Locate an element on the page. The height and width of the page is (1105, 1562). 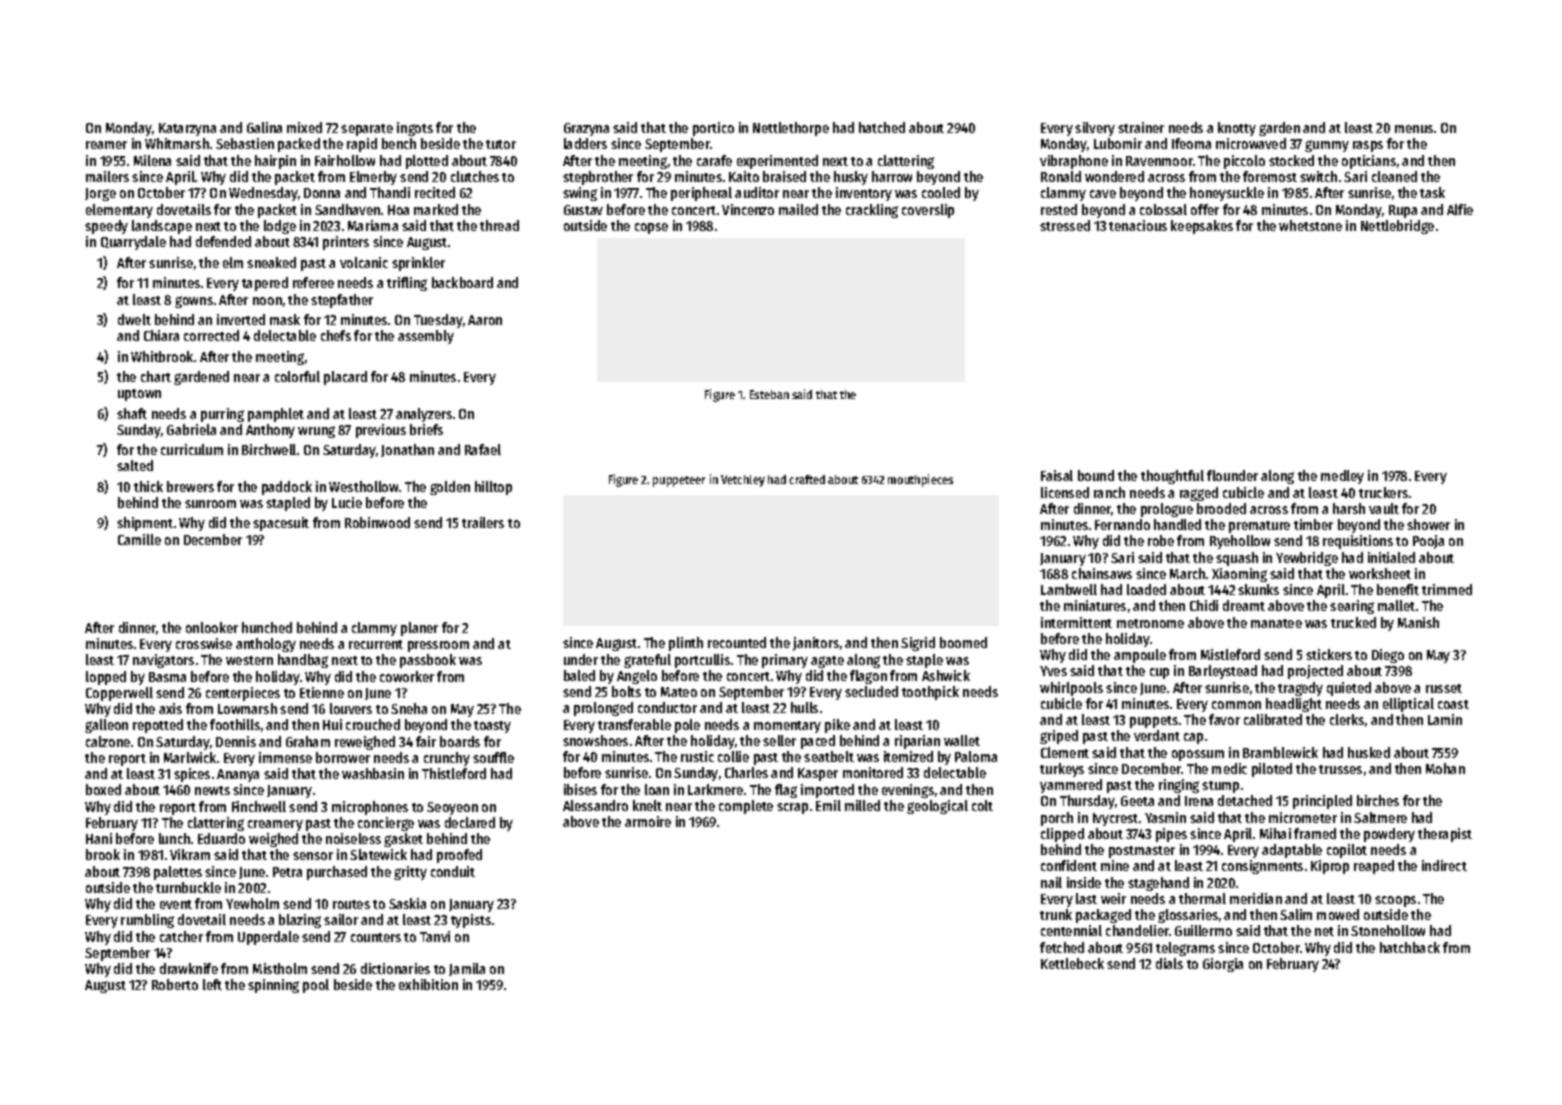
knotty is located at coordinates (1237, 129).
